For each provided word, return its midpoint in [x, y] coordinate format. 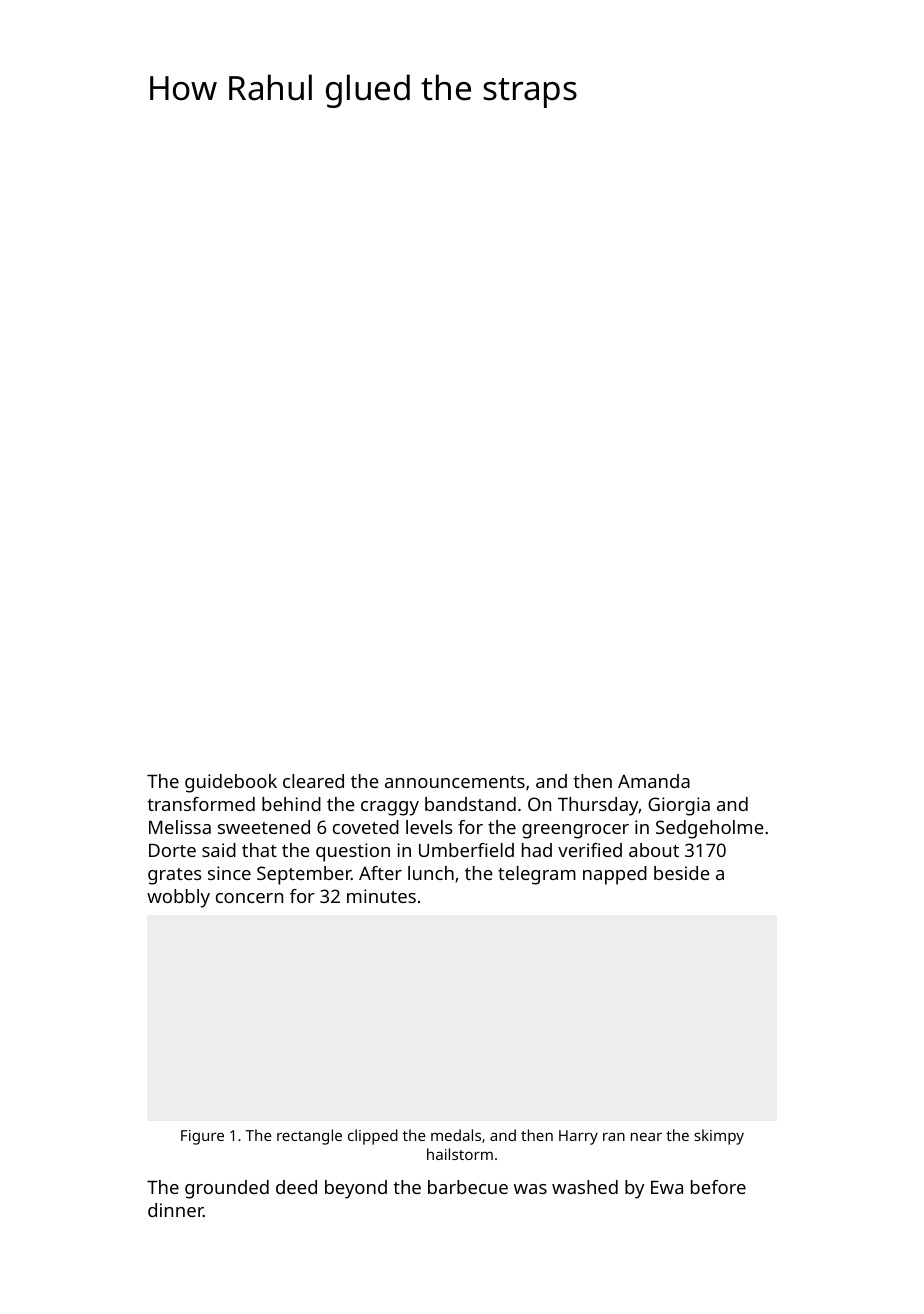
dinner [175, 1210]
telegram [537, 875]
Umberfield [466, 850]
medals [456, 1135]
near [646, 1136]
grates [175, 876]
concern [249, 898]
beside [681, 873]
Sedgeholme [709, 829]
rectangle [309, 1137]
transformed [201, 804]
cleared [313, 781]
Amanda [654, 781]
